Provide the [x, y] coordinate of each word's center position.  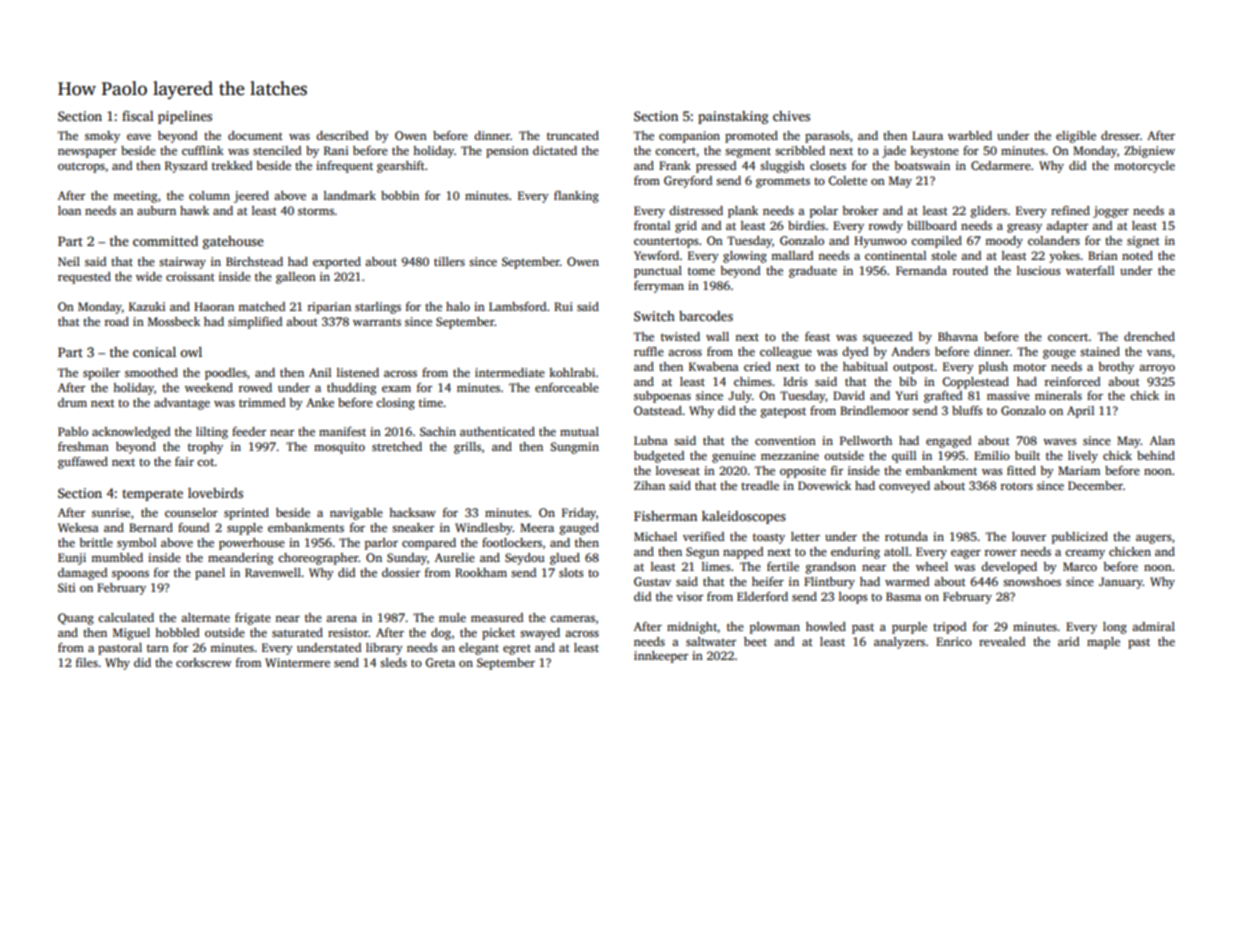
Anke [320, 402]
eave [139, 137]
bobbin [400, 195]
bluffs [967, 410]
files [87, 662]
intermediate [510, 372]
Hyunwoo [880, 242]
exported [337, 263]
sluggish [782, 167]
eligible [1076, 137]
